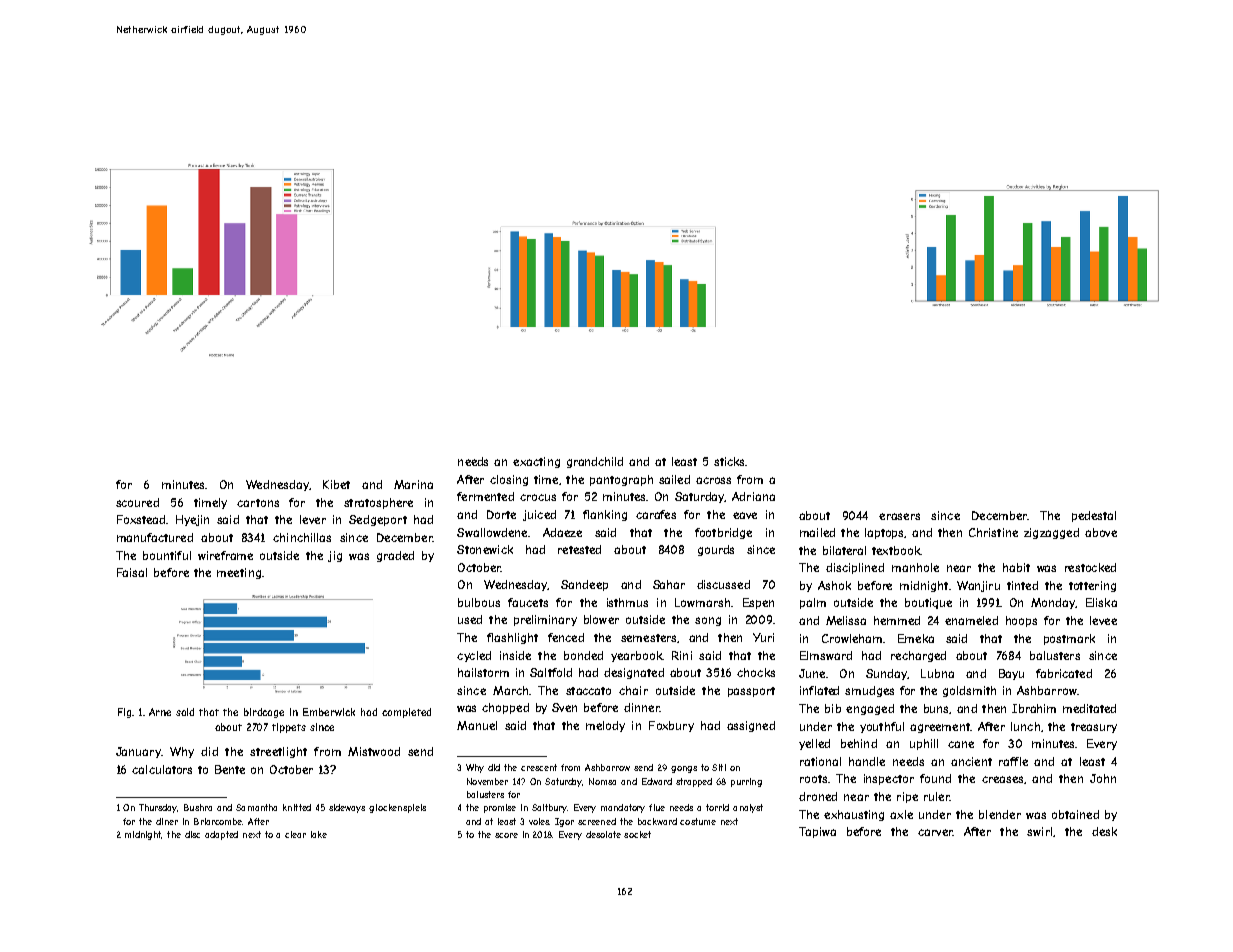 The width and height of the screenshot is (1233, 952). What do you see at coordinates (239, 573) in the screenshot?
I see `meeting` at bounding box center [239, 573].
